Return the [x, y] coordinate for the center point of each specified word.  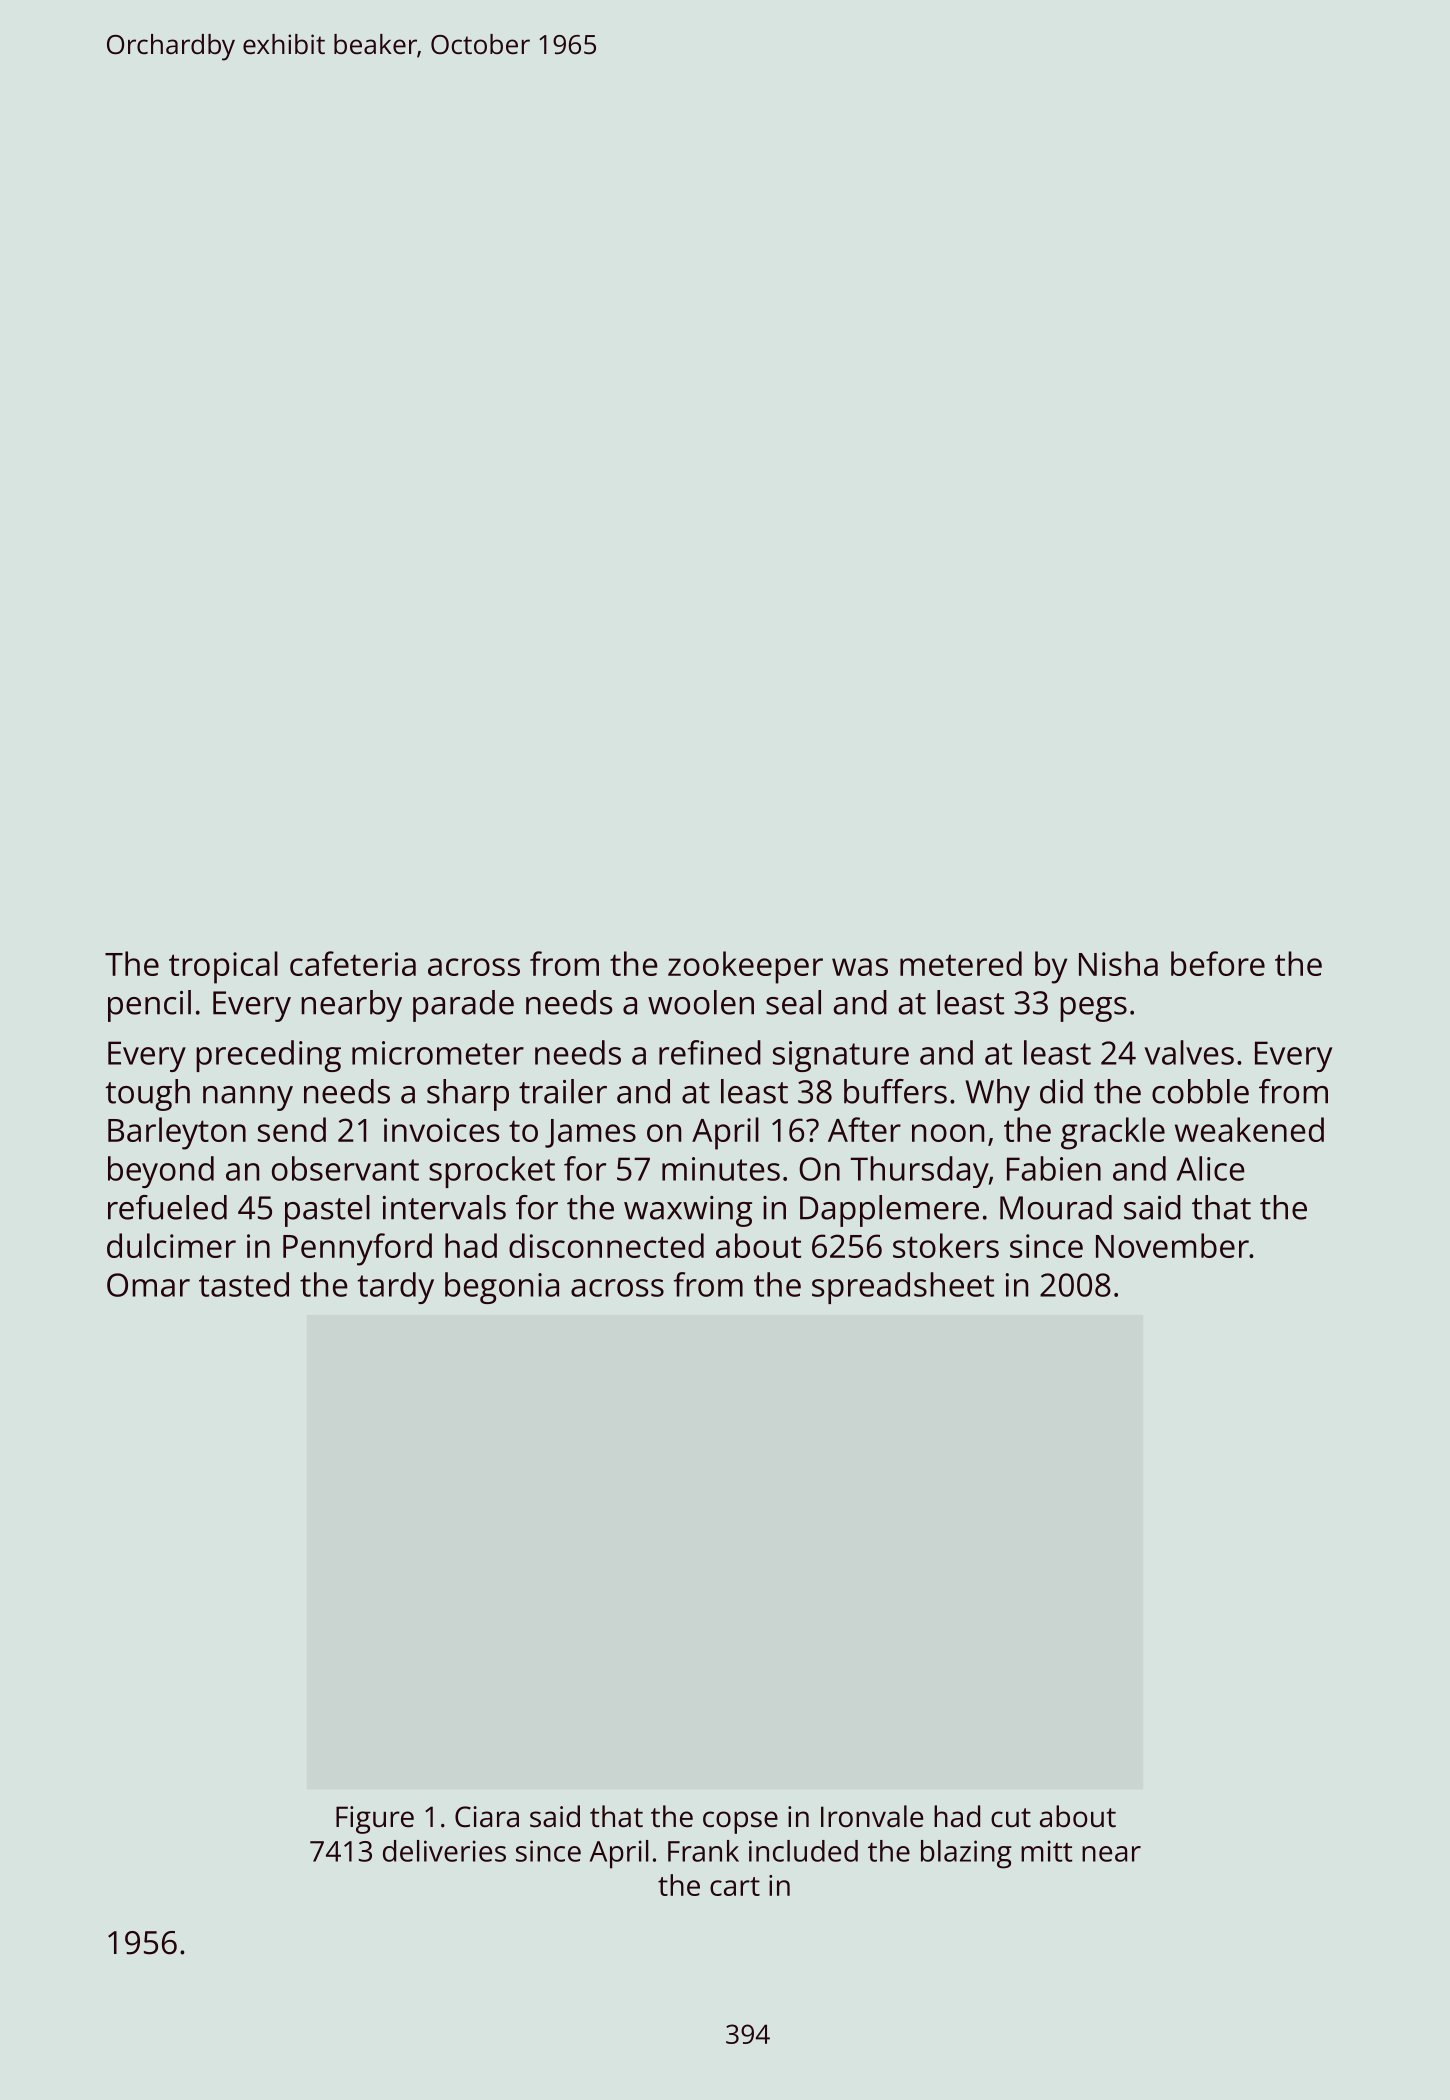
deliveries [444, 1851]
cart [735, 1886]
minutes [721, 1169]
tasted [244, 1284]
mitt [1046, 1851]
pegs [1093, 1009]
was [860, 967]
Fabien [1054, 1168]
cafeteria [353, 963]
